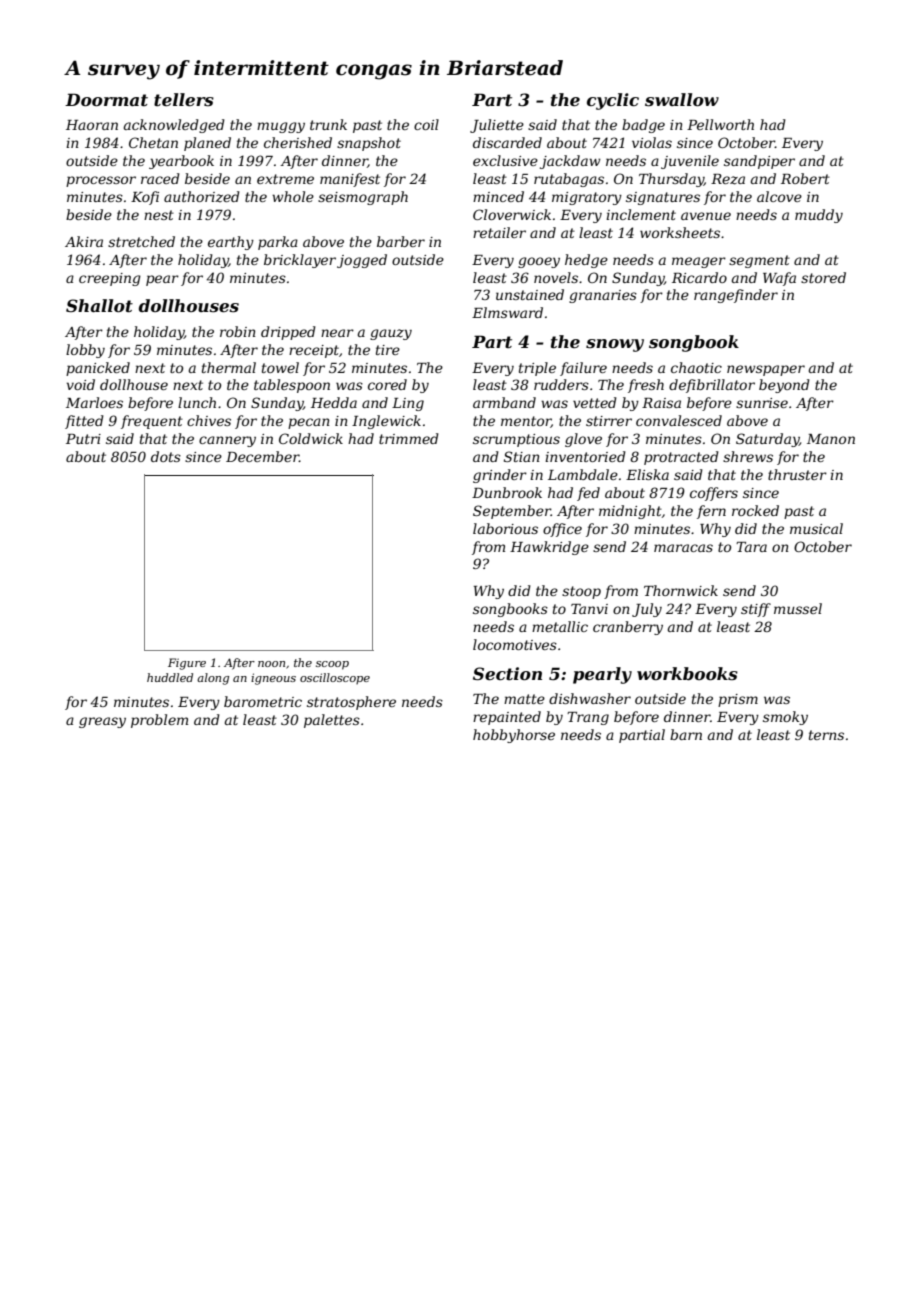  What do you see at coordinates (524, 699) in the image?
I see `matte` at bounding box center [524, 699].
